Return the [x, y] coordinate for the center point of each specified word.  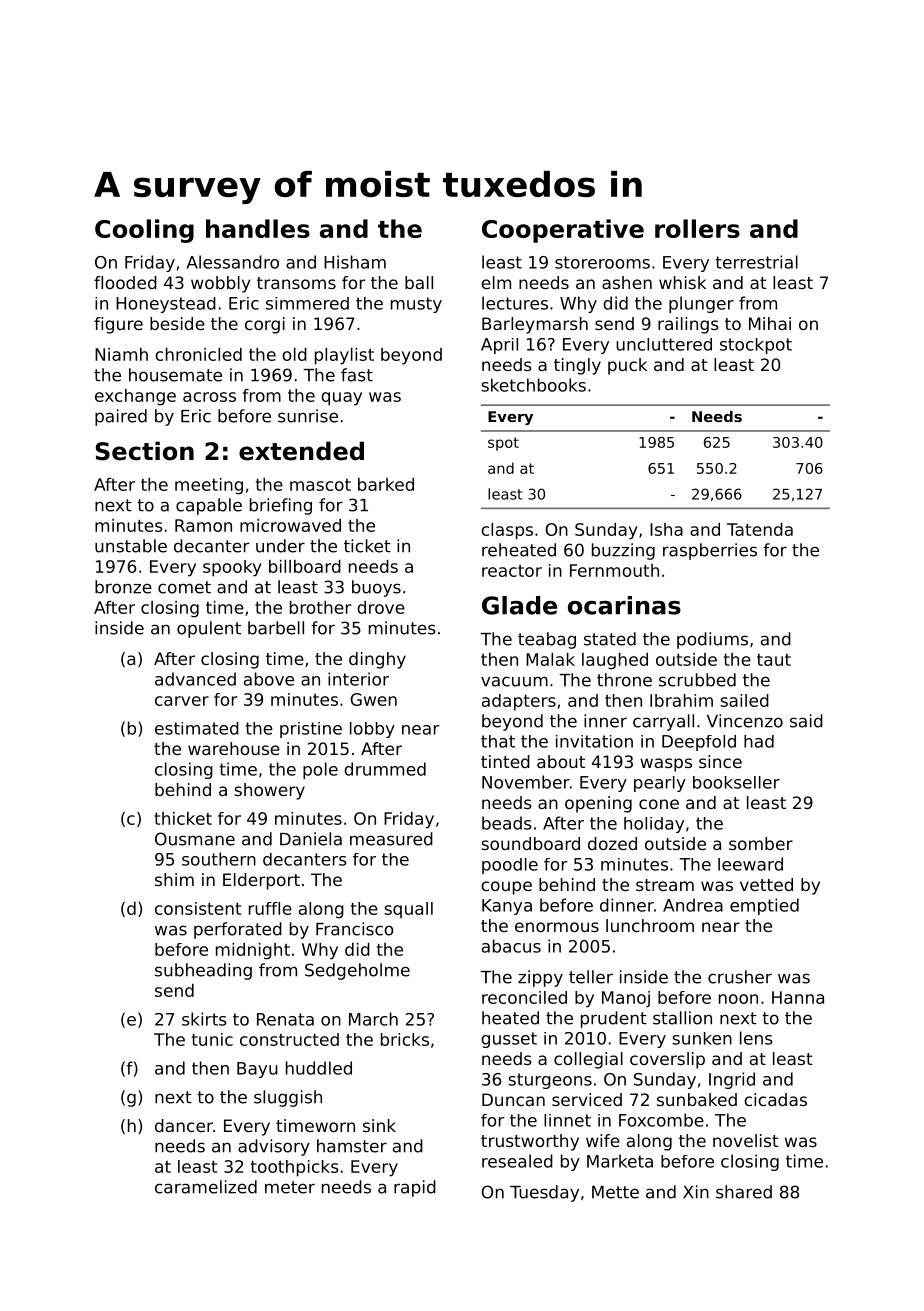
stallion [682, 1018]
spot [503, 444]
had [759, 741]
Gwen [373, 699]
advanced [195, 679]
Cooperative [563, 231]
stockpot [756, 346]
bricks [405, 1039]
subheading [203, 971]
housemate [175, 375]
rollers [697, 228]
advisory [274, 1147]
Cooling [144, 231]
